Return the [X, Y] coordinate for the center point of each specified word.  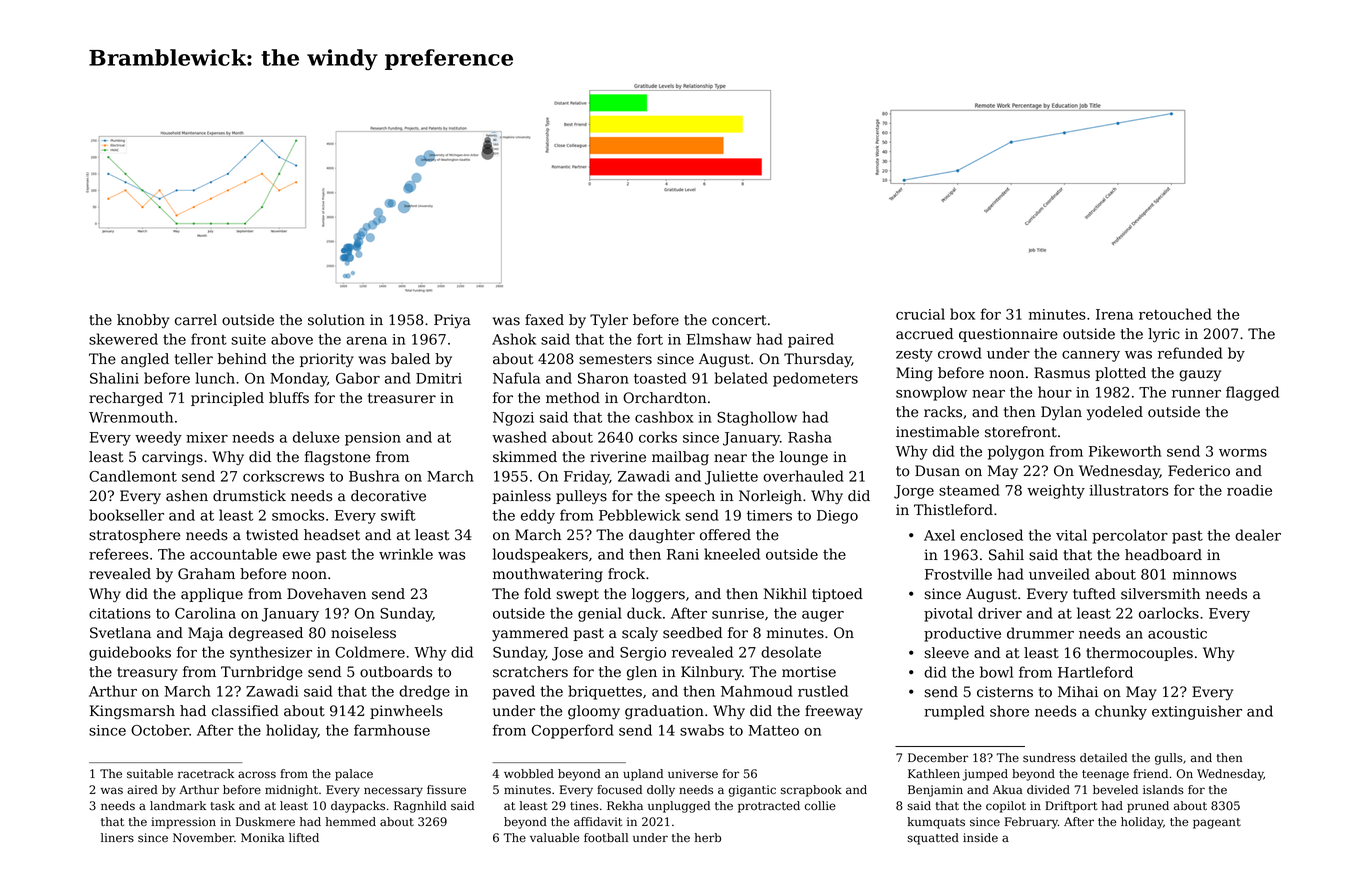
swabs [702, 730]
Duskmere [265, 821]
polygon [1016, 452]
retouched [1175, 314]
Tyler [609, 321]
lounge [804, 458]
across [257, 775]
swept [577, 595]
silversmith [1160, 594]
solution [336, 320]
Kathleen [934, 774]
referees [118, 554]
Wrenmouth [131, 417]
